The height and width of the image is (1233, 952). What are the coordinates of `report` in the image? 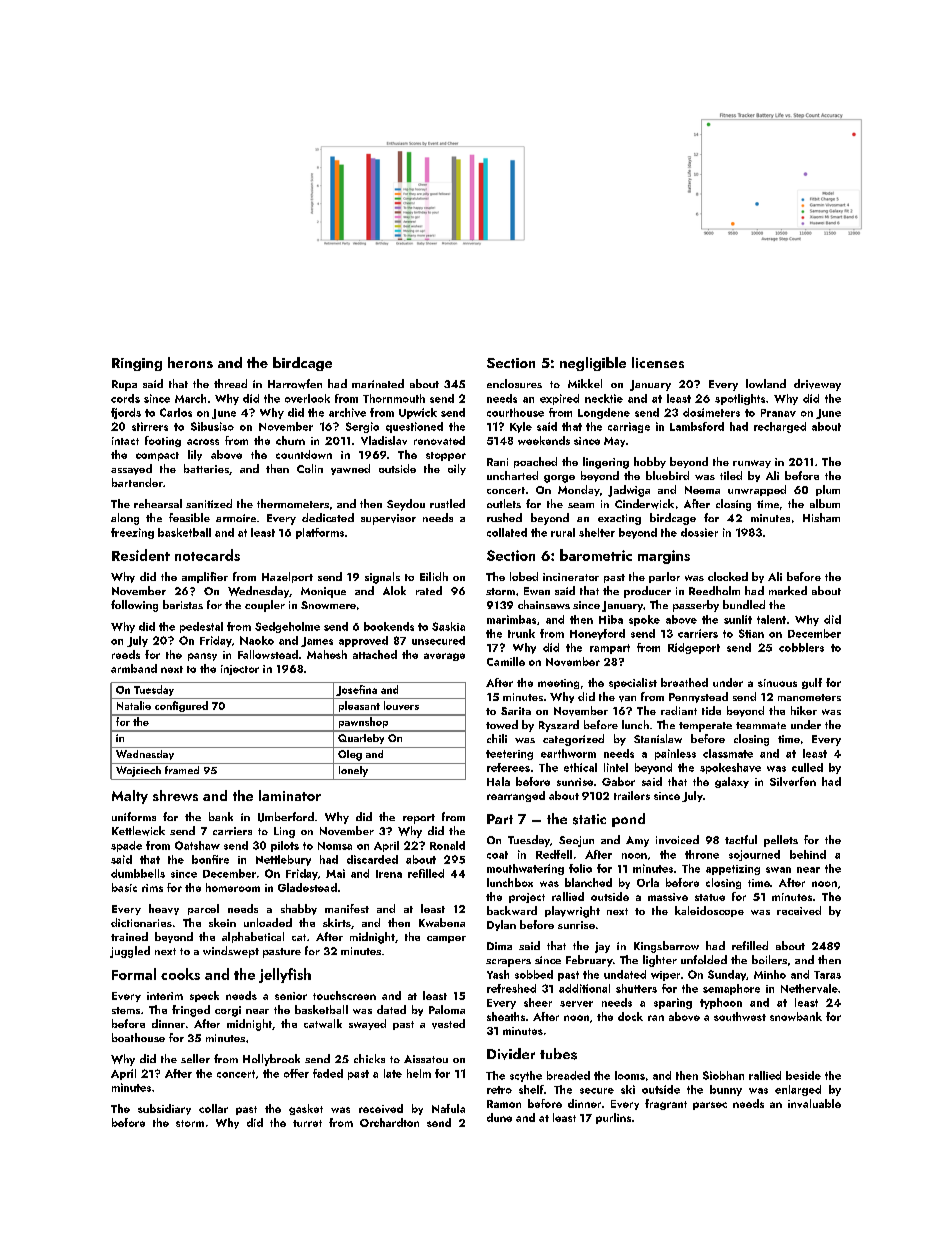 It's located at (419, 819).
